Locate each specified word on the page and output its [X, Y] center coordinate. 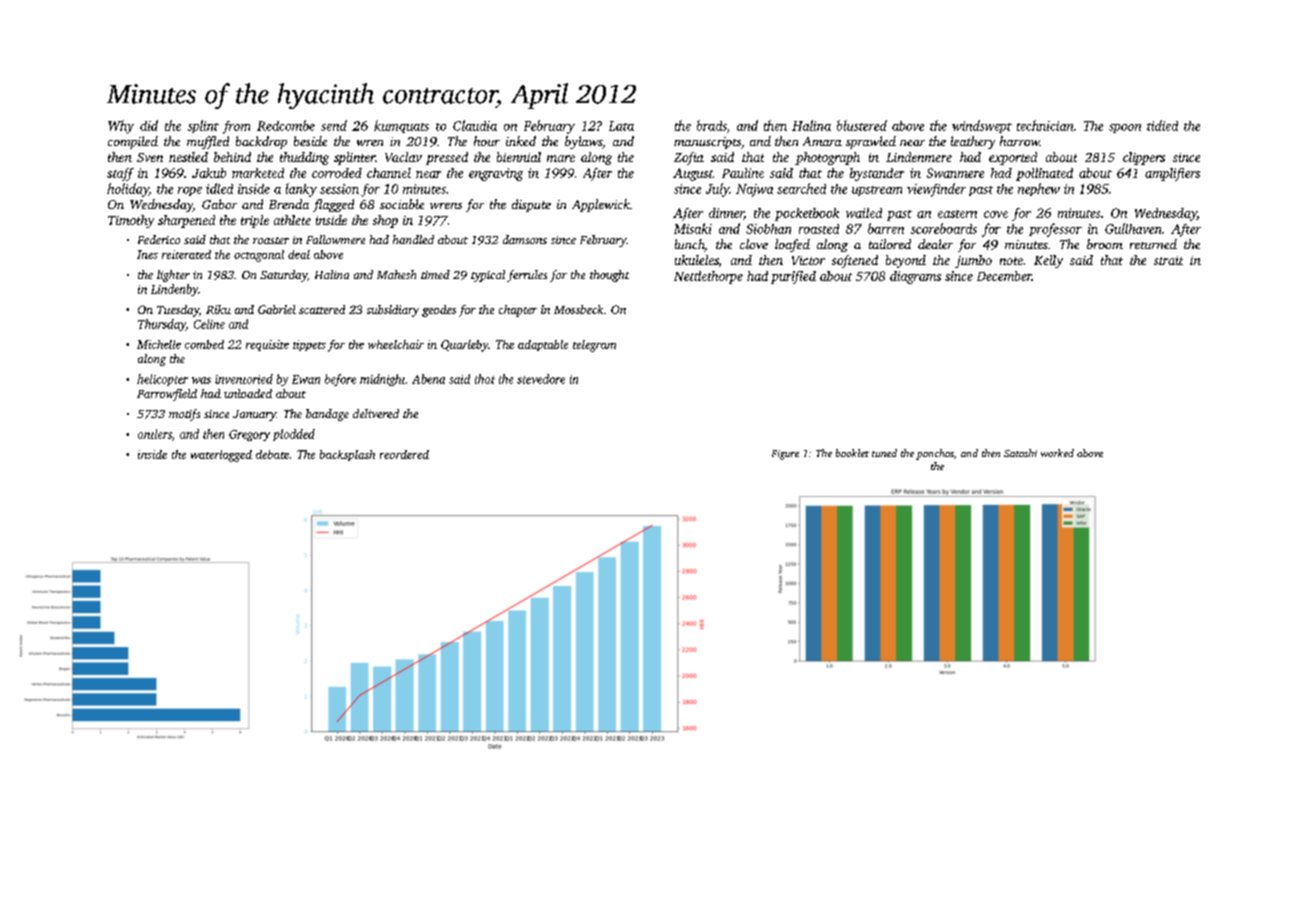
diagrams [915, 277]
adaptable [543, 345]
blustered [862, 125]
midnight [382, 380]
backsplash [347, 455]
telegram [594, 346]
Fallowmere [335, 239]
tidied [1162, 125]
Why [121, 127]
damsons [525, 239]
